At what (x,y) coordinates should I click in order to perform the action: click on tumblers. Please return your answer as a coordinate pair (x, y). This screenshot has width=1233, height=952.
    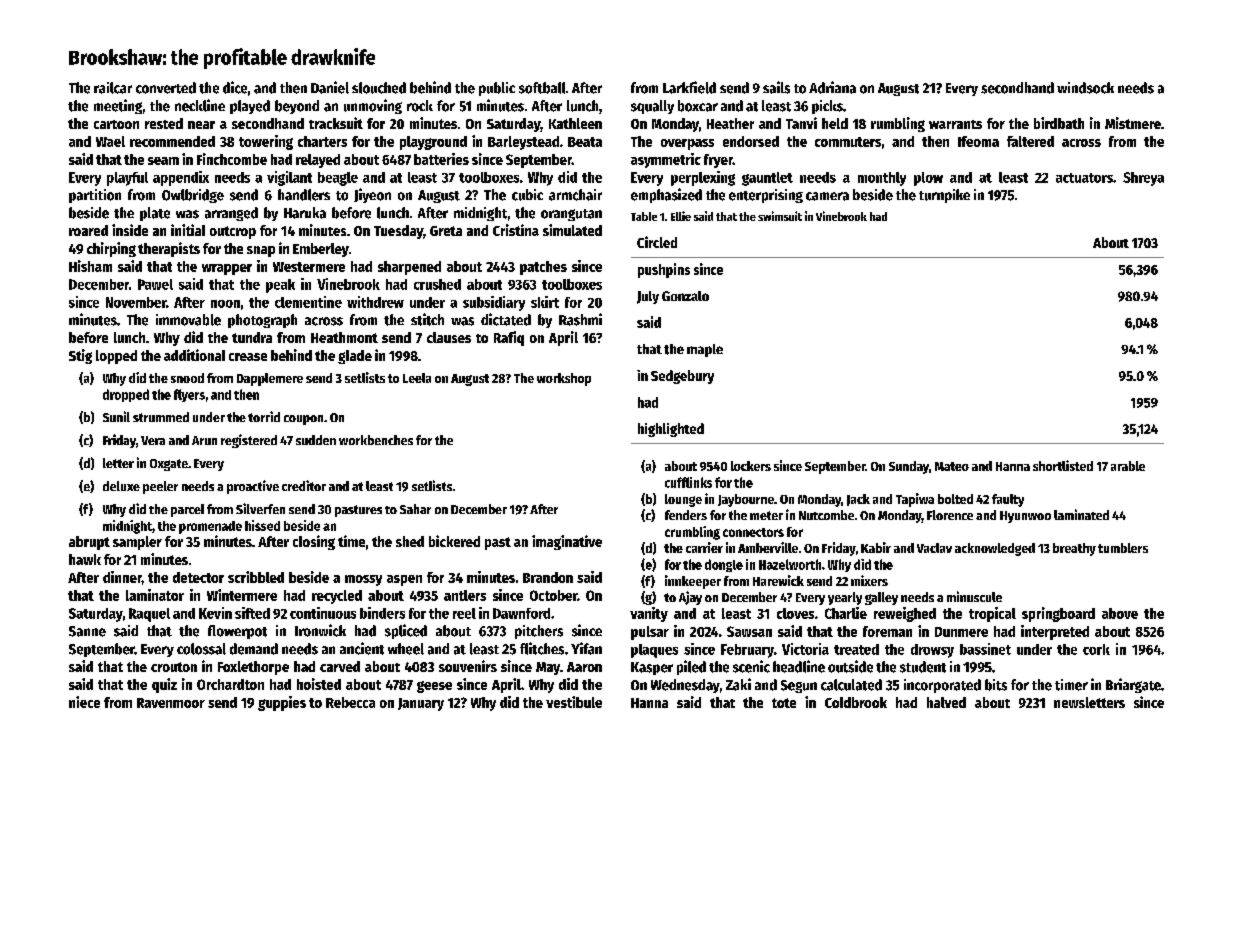
    Looking at the image, I should click on (1123, 548).
